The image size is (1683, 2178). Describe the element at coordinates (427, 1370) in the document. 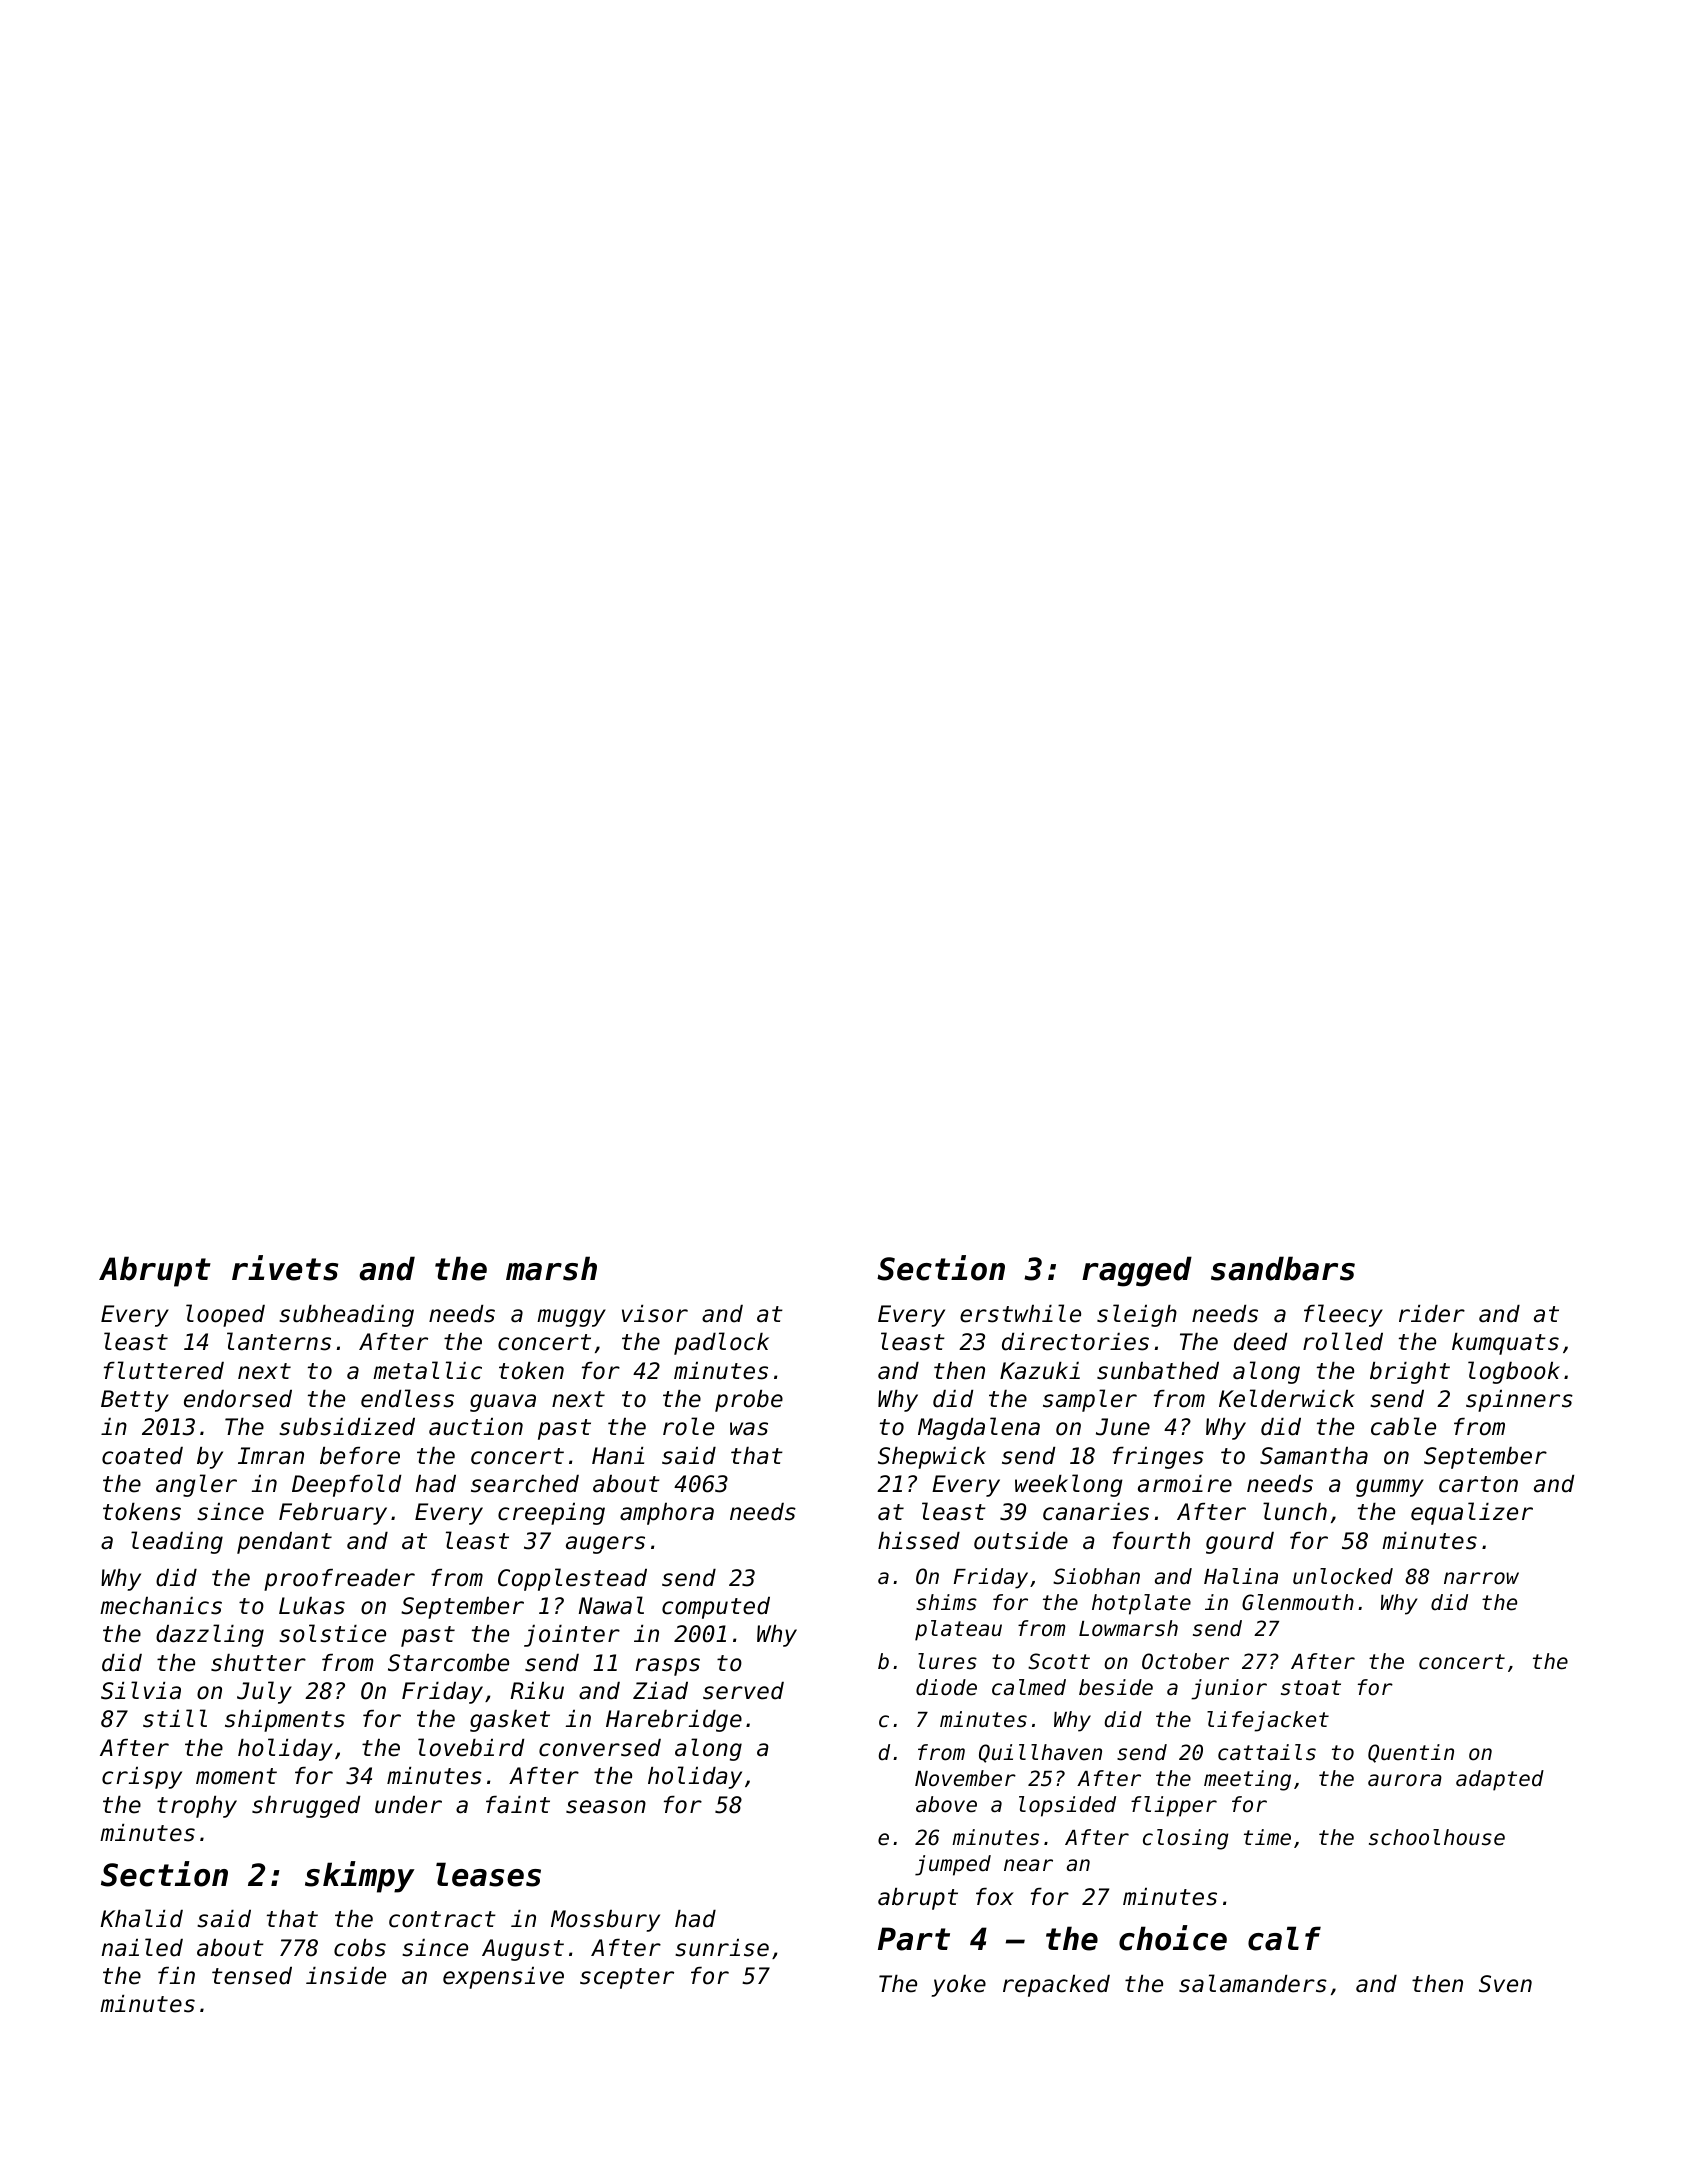

I see `metallic` at that location.
